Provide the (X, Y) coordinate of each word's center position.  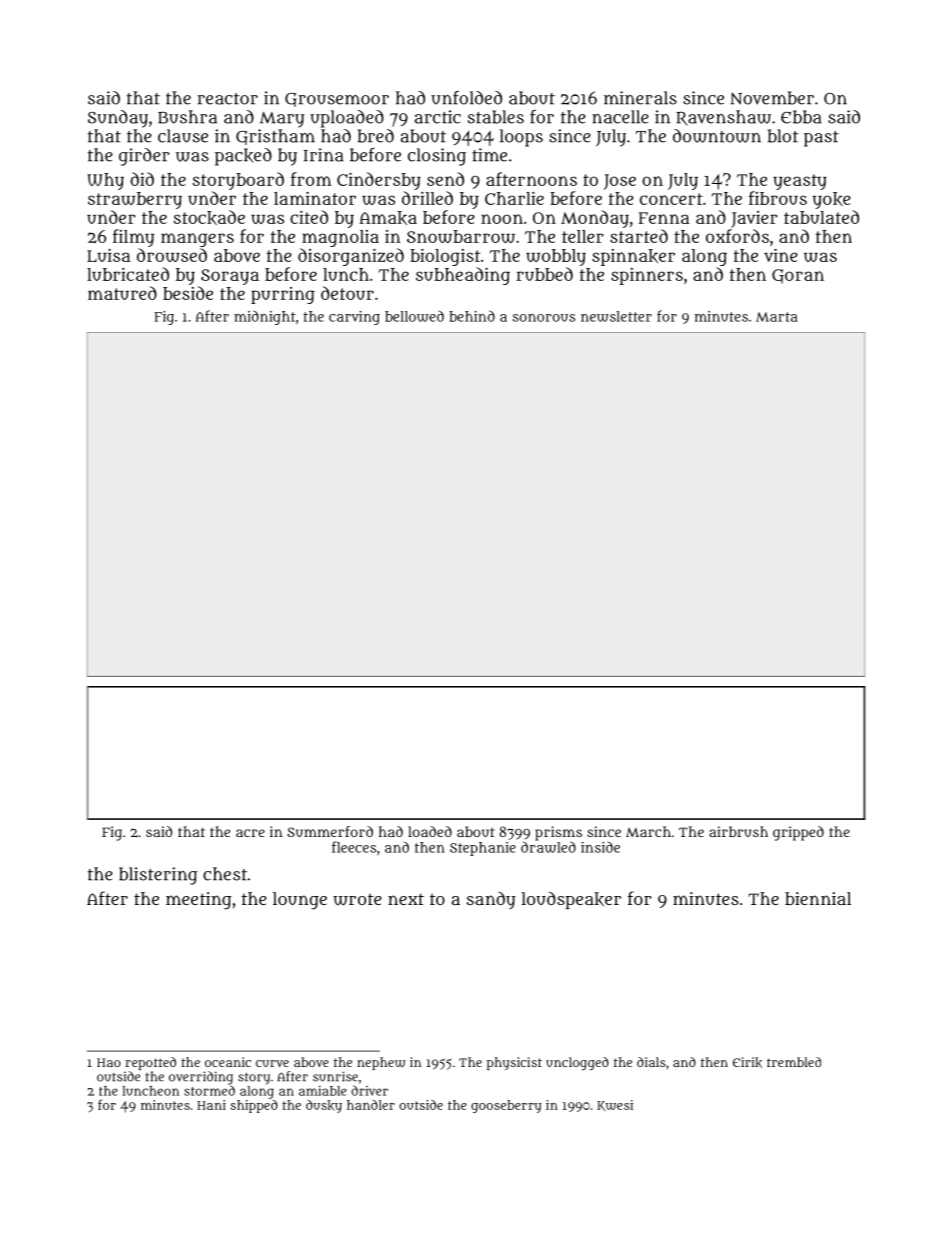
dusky (324, 1106)
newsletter (616, 316)
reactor (228, 99)
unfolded (466, 98)
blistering (158, 876)
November (772, 98)
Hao (109, 1062)
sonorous (544, 318)
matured (122, 293)
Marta (777, 317)
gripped (798, 833)
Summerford (330, 831)
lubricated (128, 274)
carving (354, 318)
